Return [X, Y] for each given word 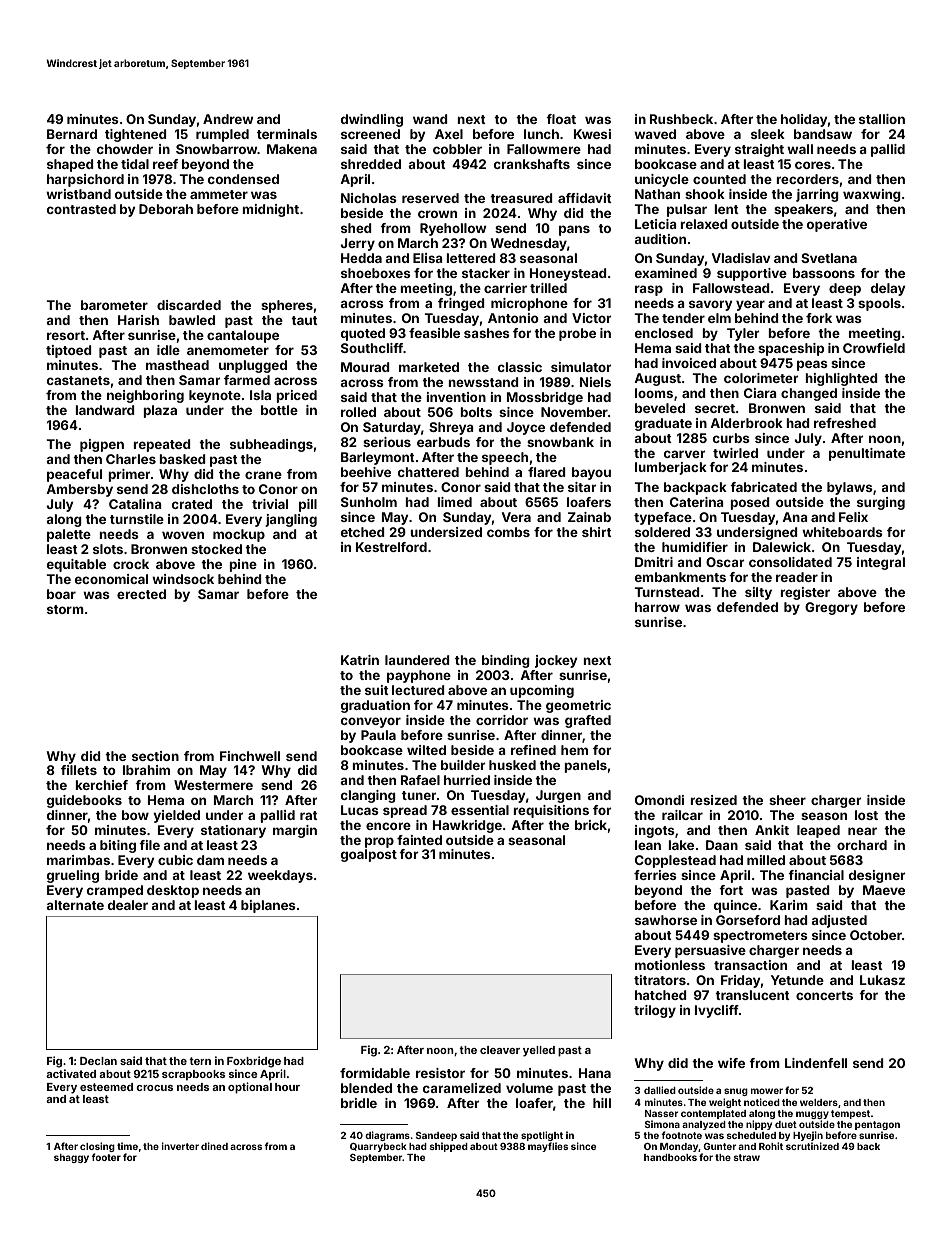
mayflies [548, 1147]
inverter [180, 1146]
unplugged [253, 366]
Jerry [357, 244]
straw [747, 1157]
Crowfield [874, 348]
